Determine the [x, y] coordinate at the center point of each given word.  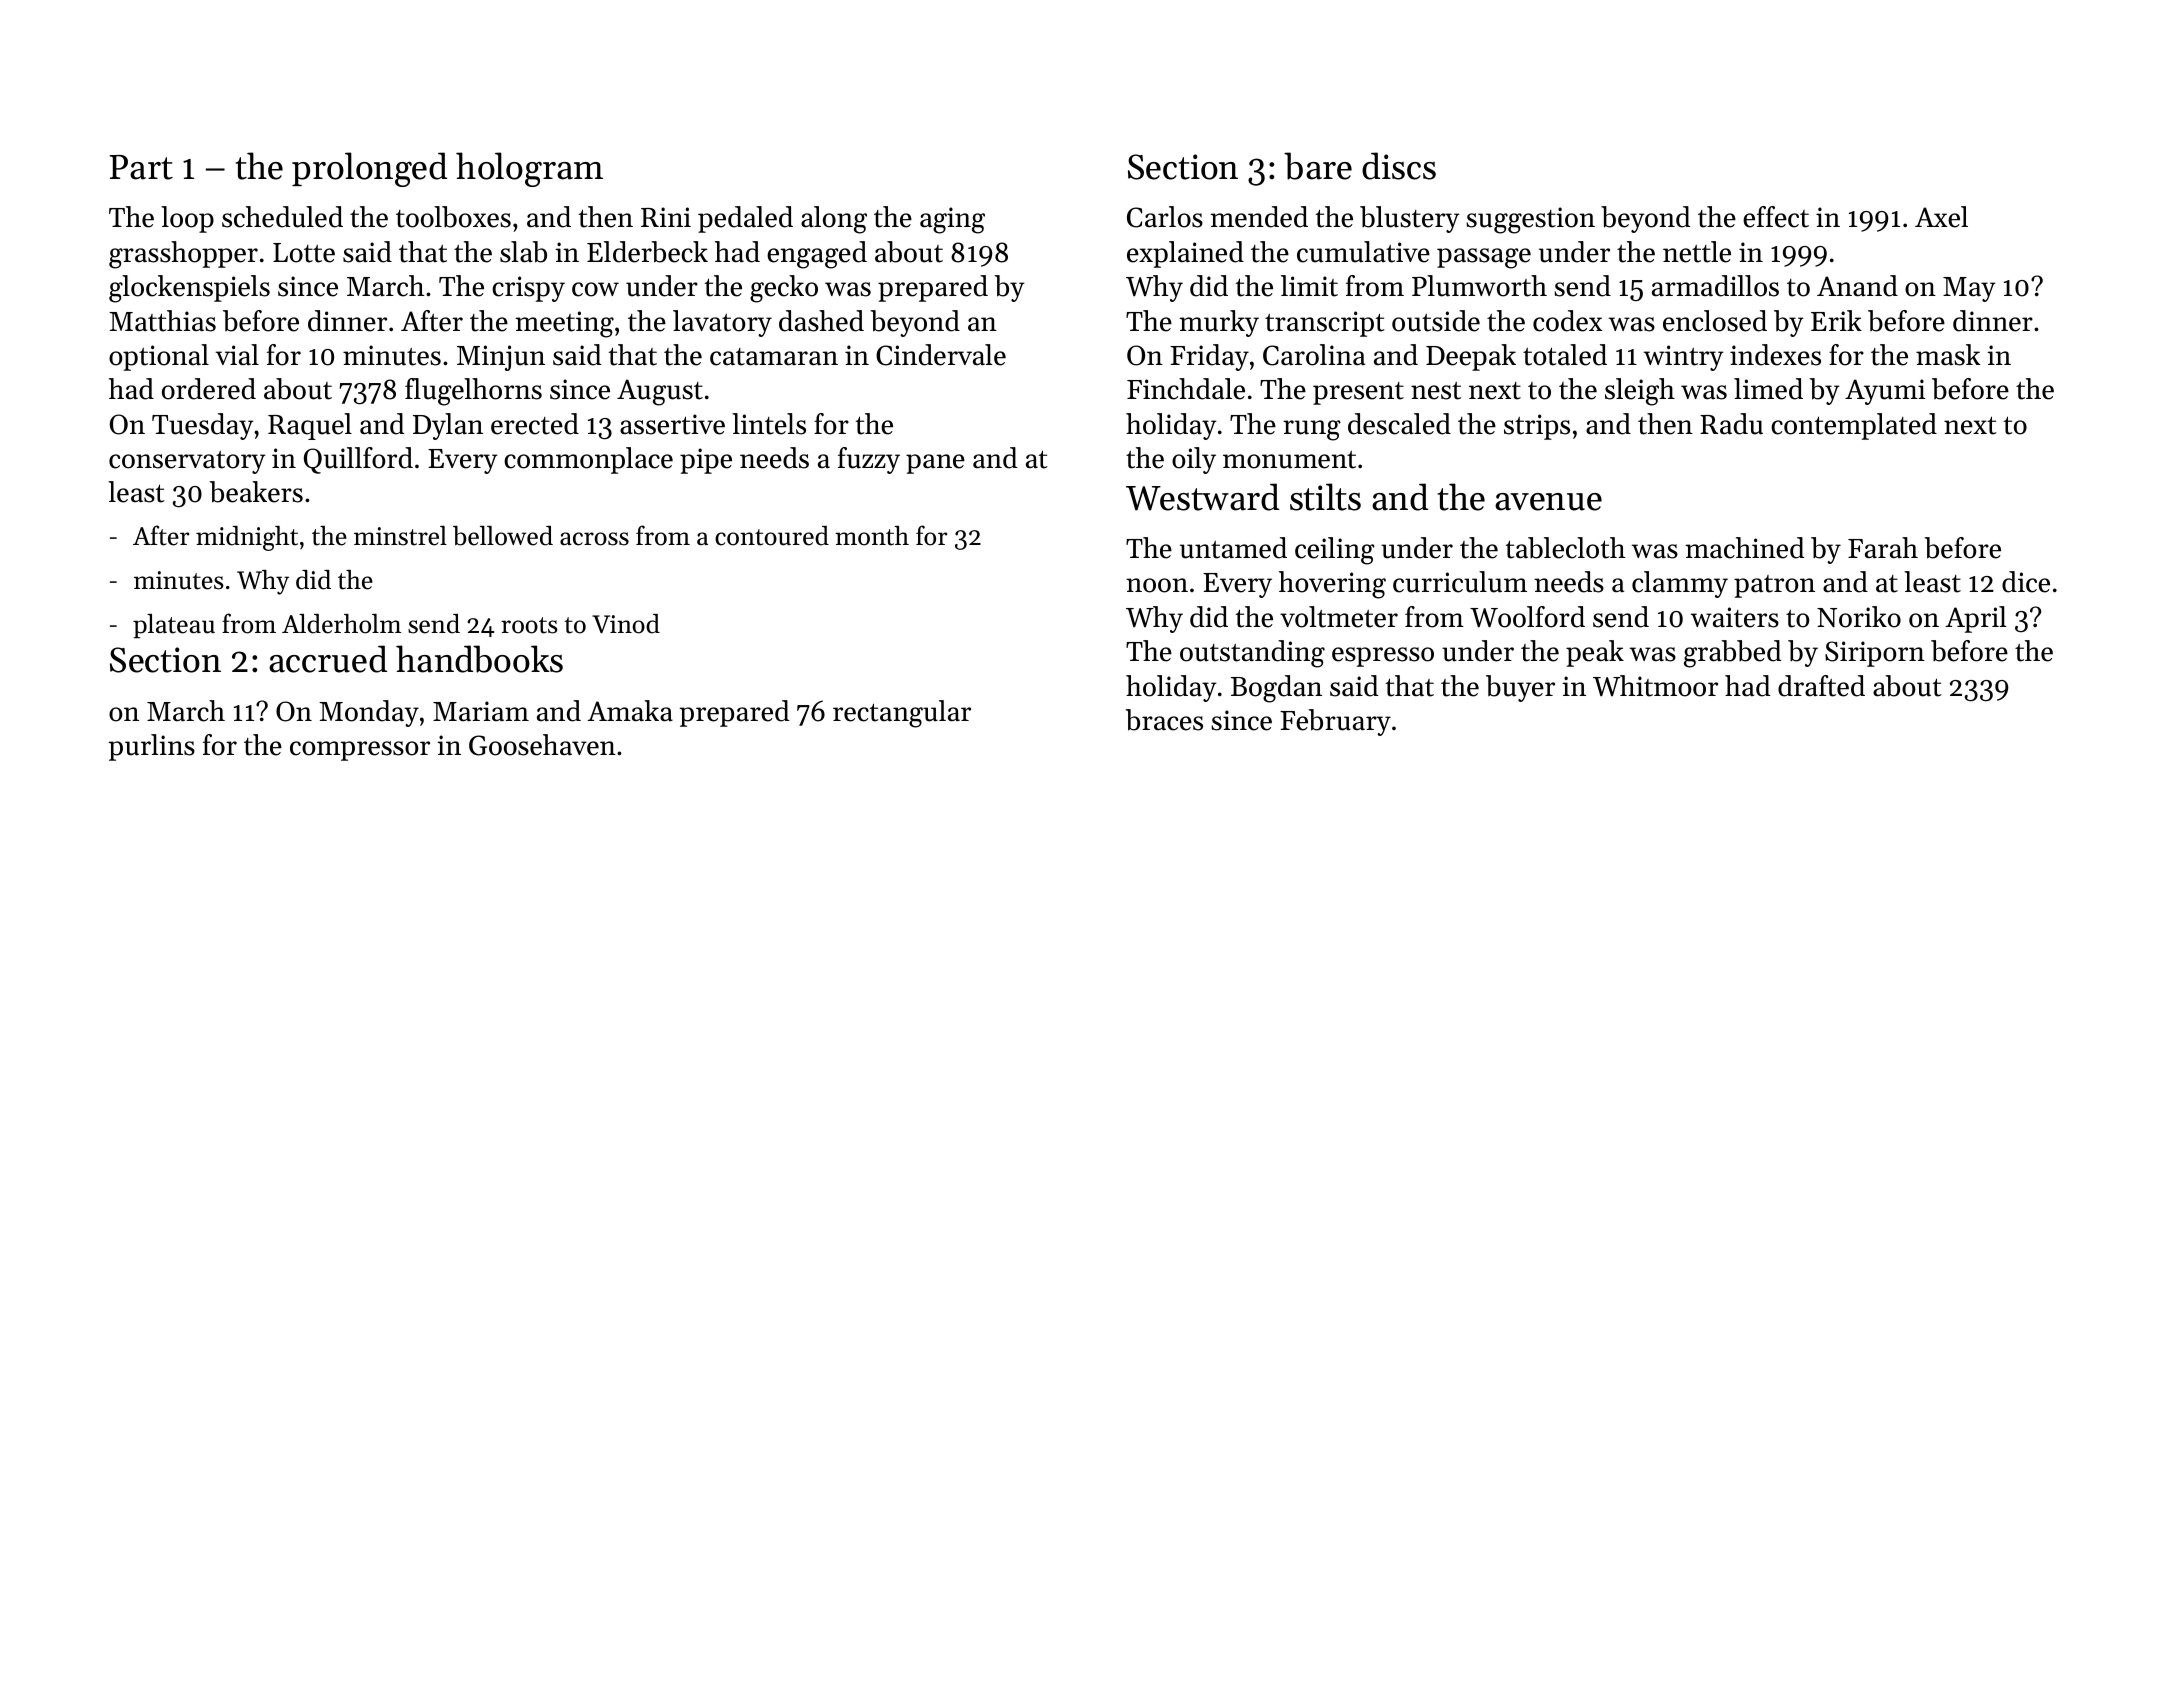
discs [1399, 166]
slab [523, 252]
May [1969, 289]
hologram [529, 169]
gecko [784, 289]
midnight [247, 538]
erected [535, 424]
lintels [769, 424]
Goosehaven [542, 745]
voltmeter [1339, 617]
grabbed [1732, 654]
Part [141, 167]
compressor [360, 751]
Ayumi [1885, 392]
